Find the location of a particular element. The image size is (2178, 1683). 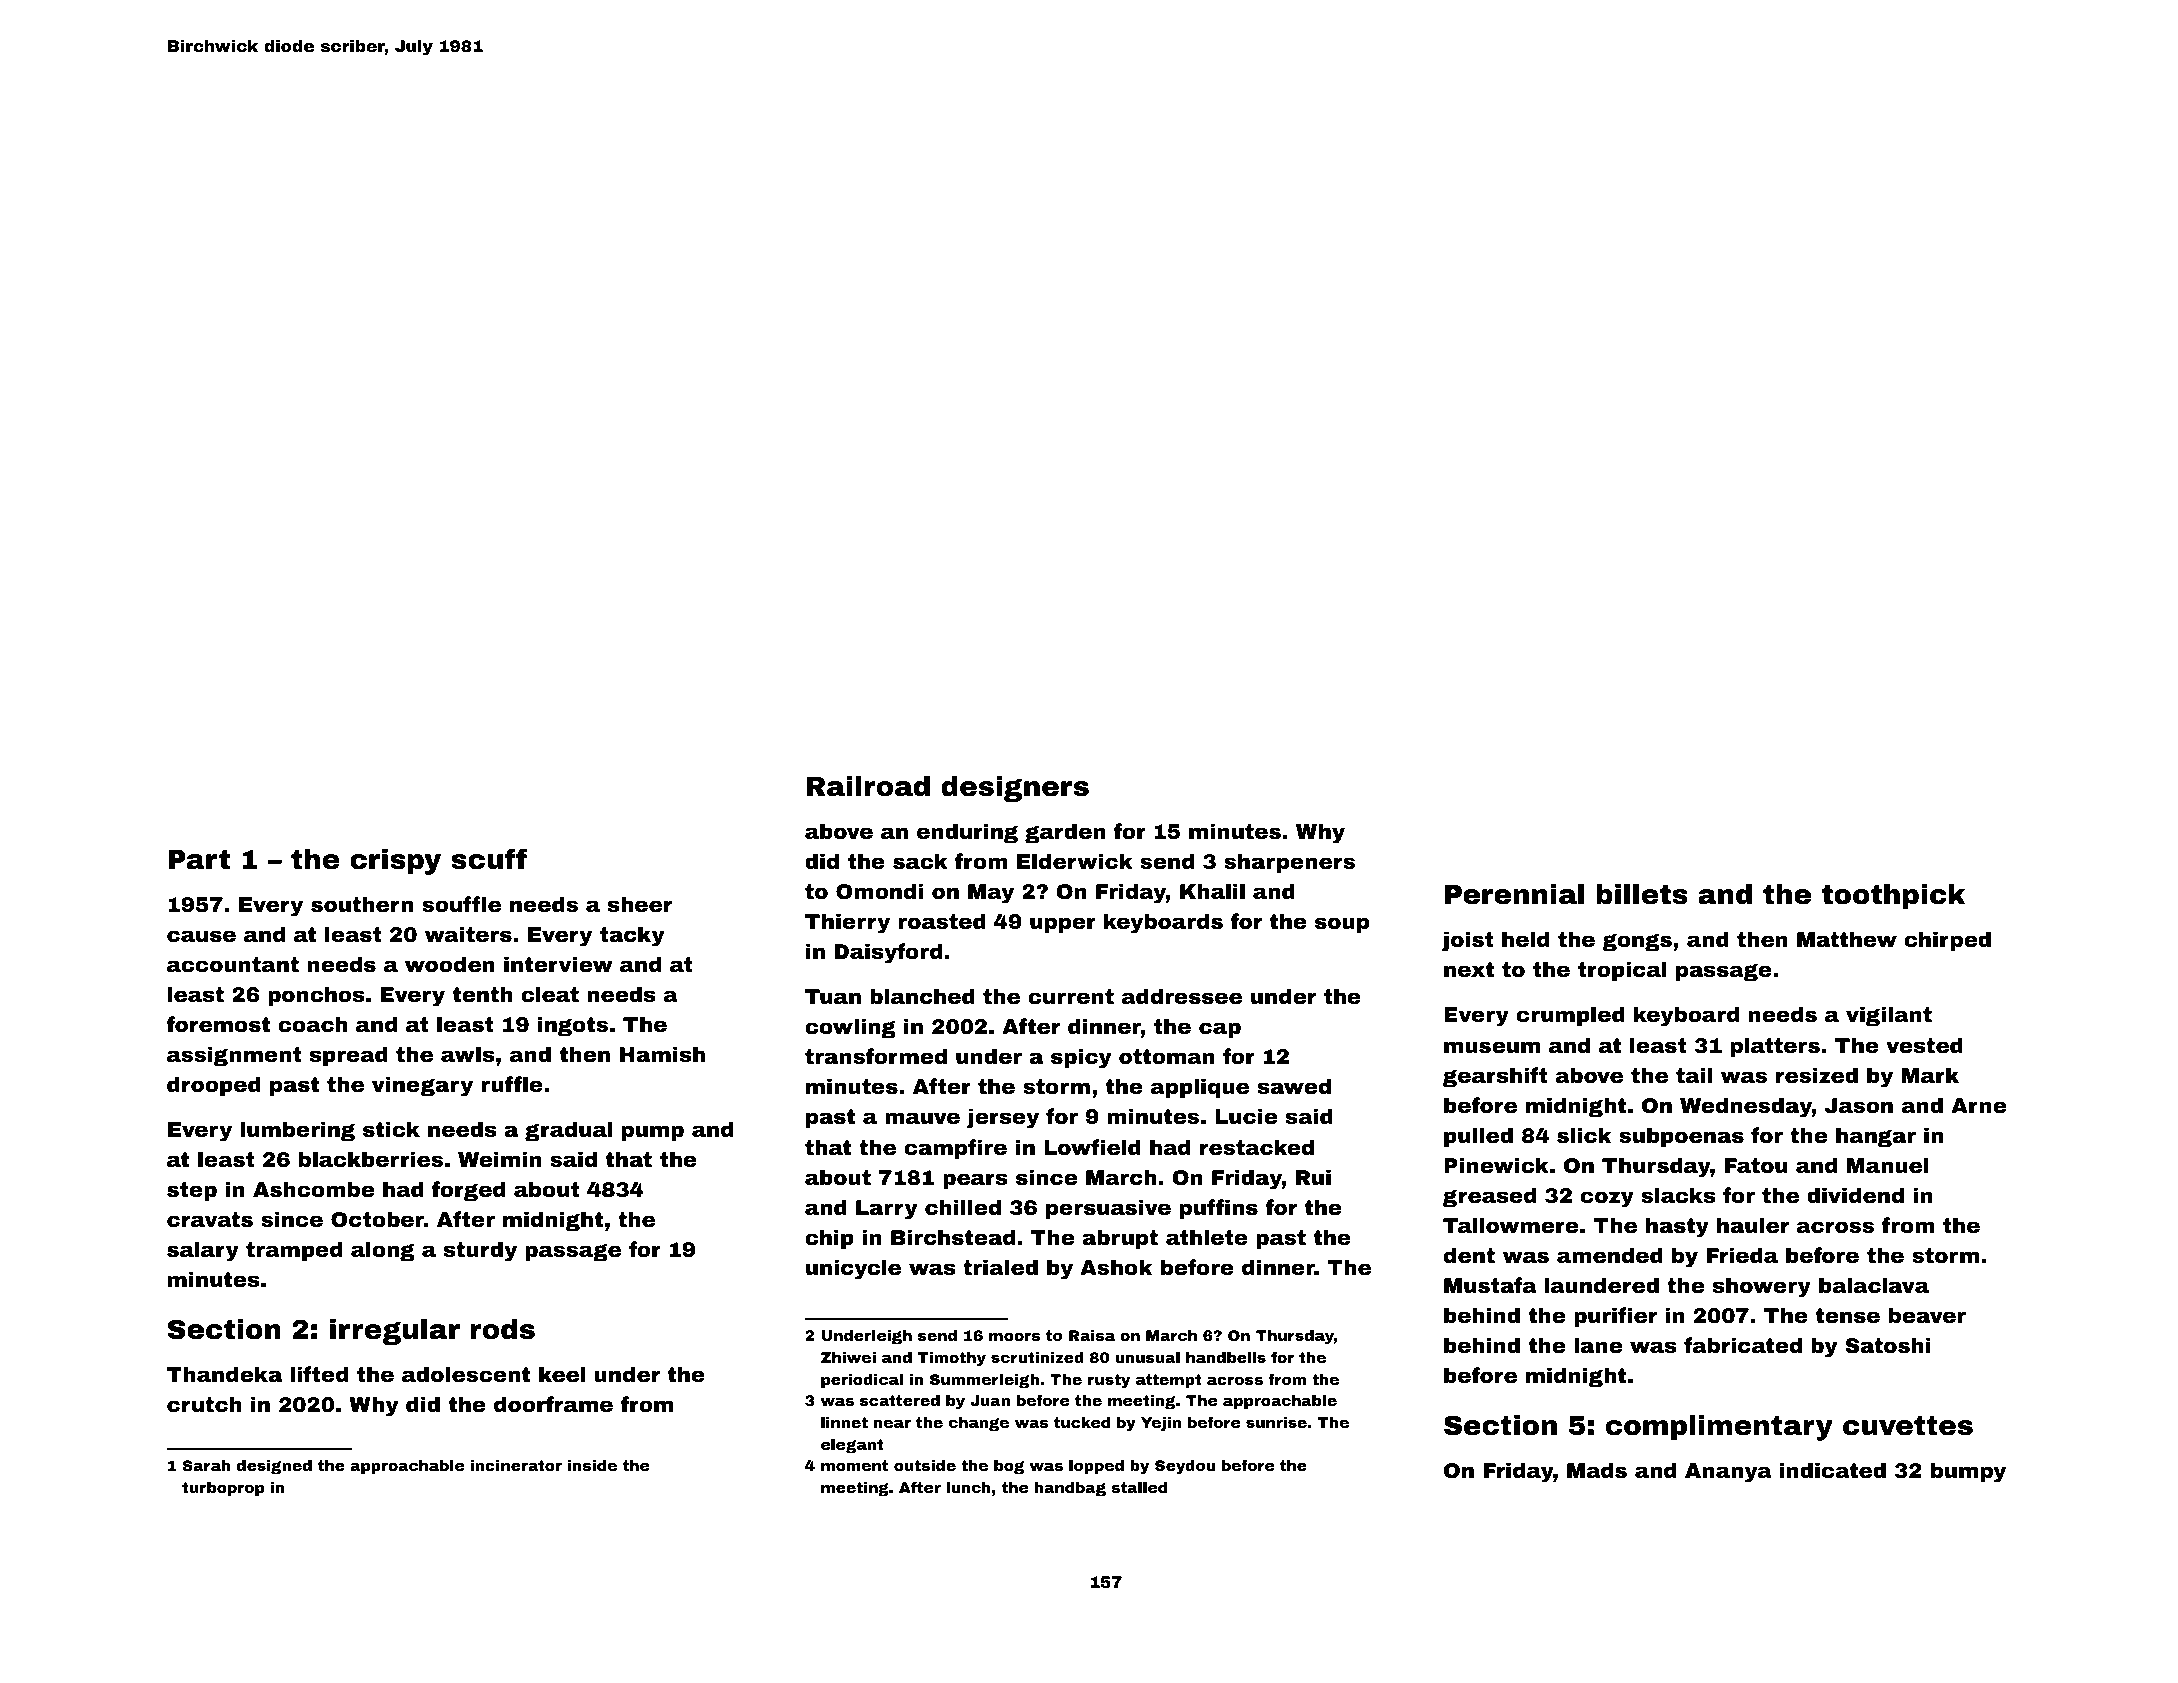

attempt is located at coordinates (1169, 1381).
